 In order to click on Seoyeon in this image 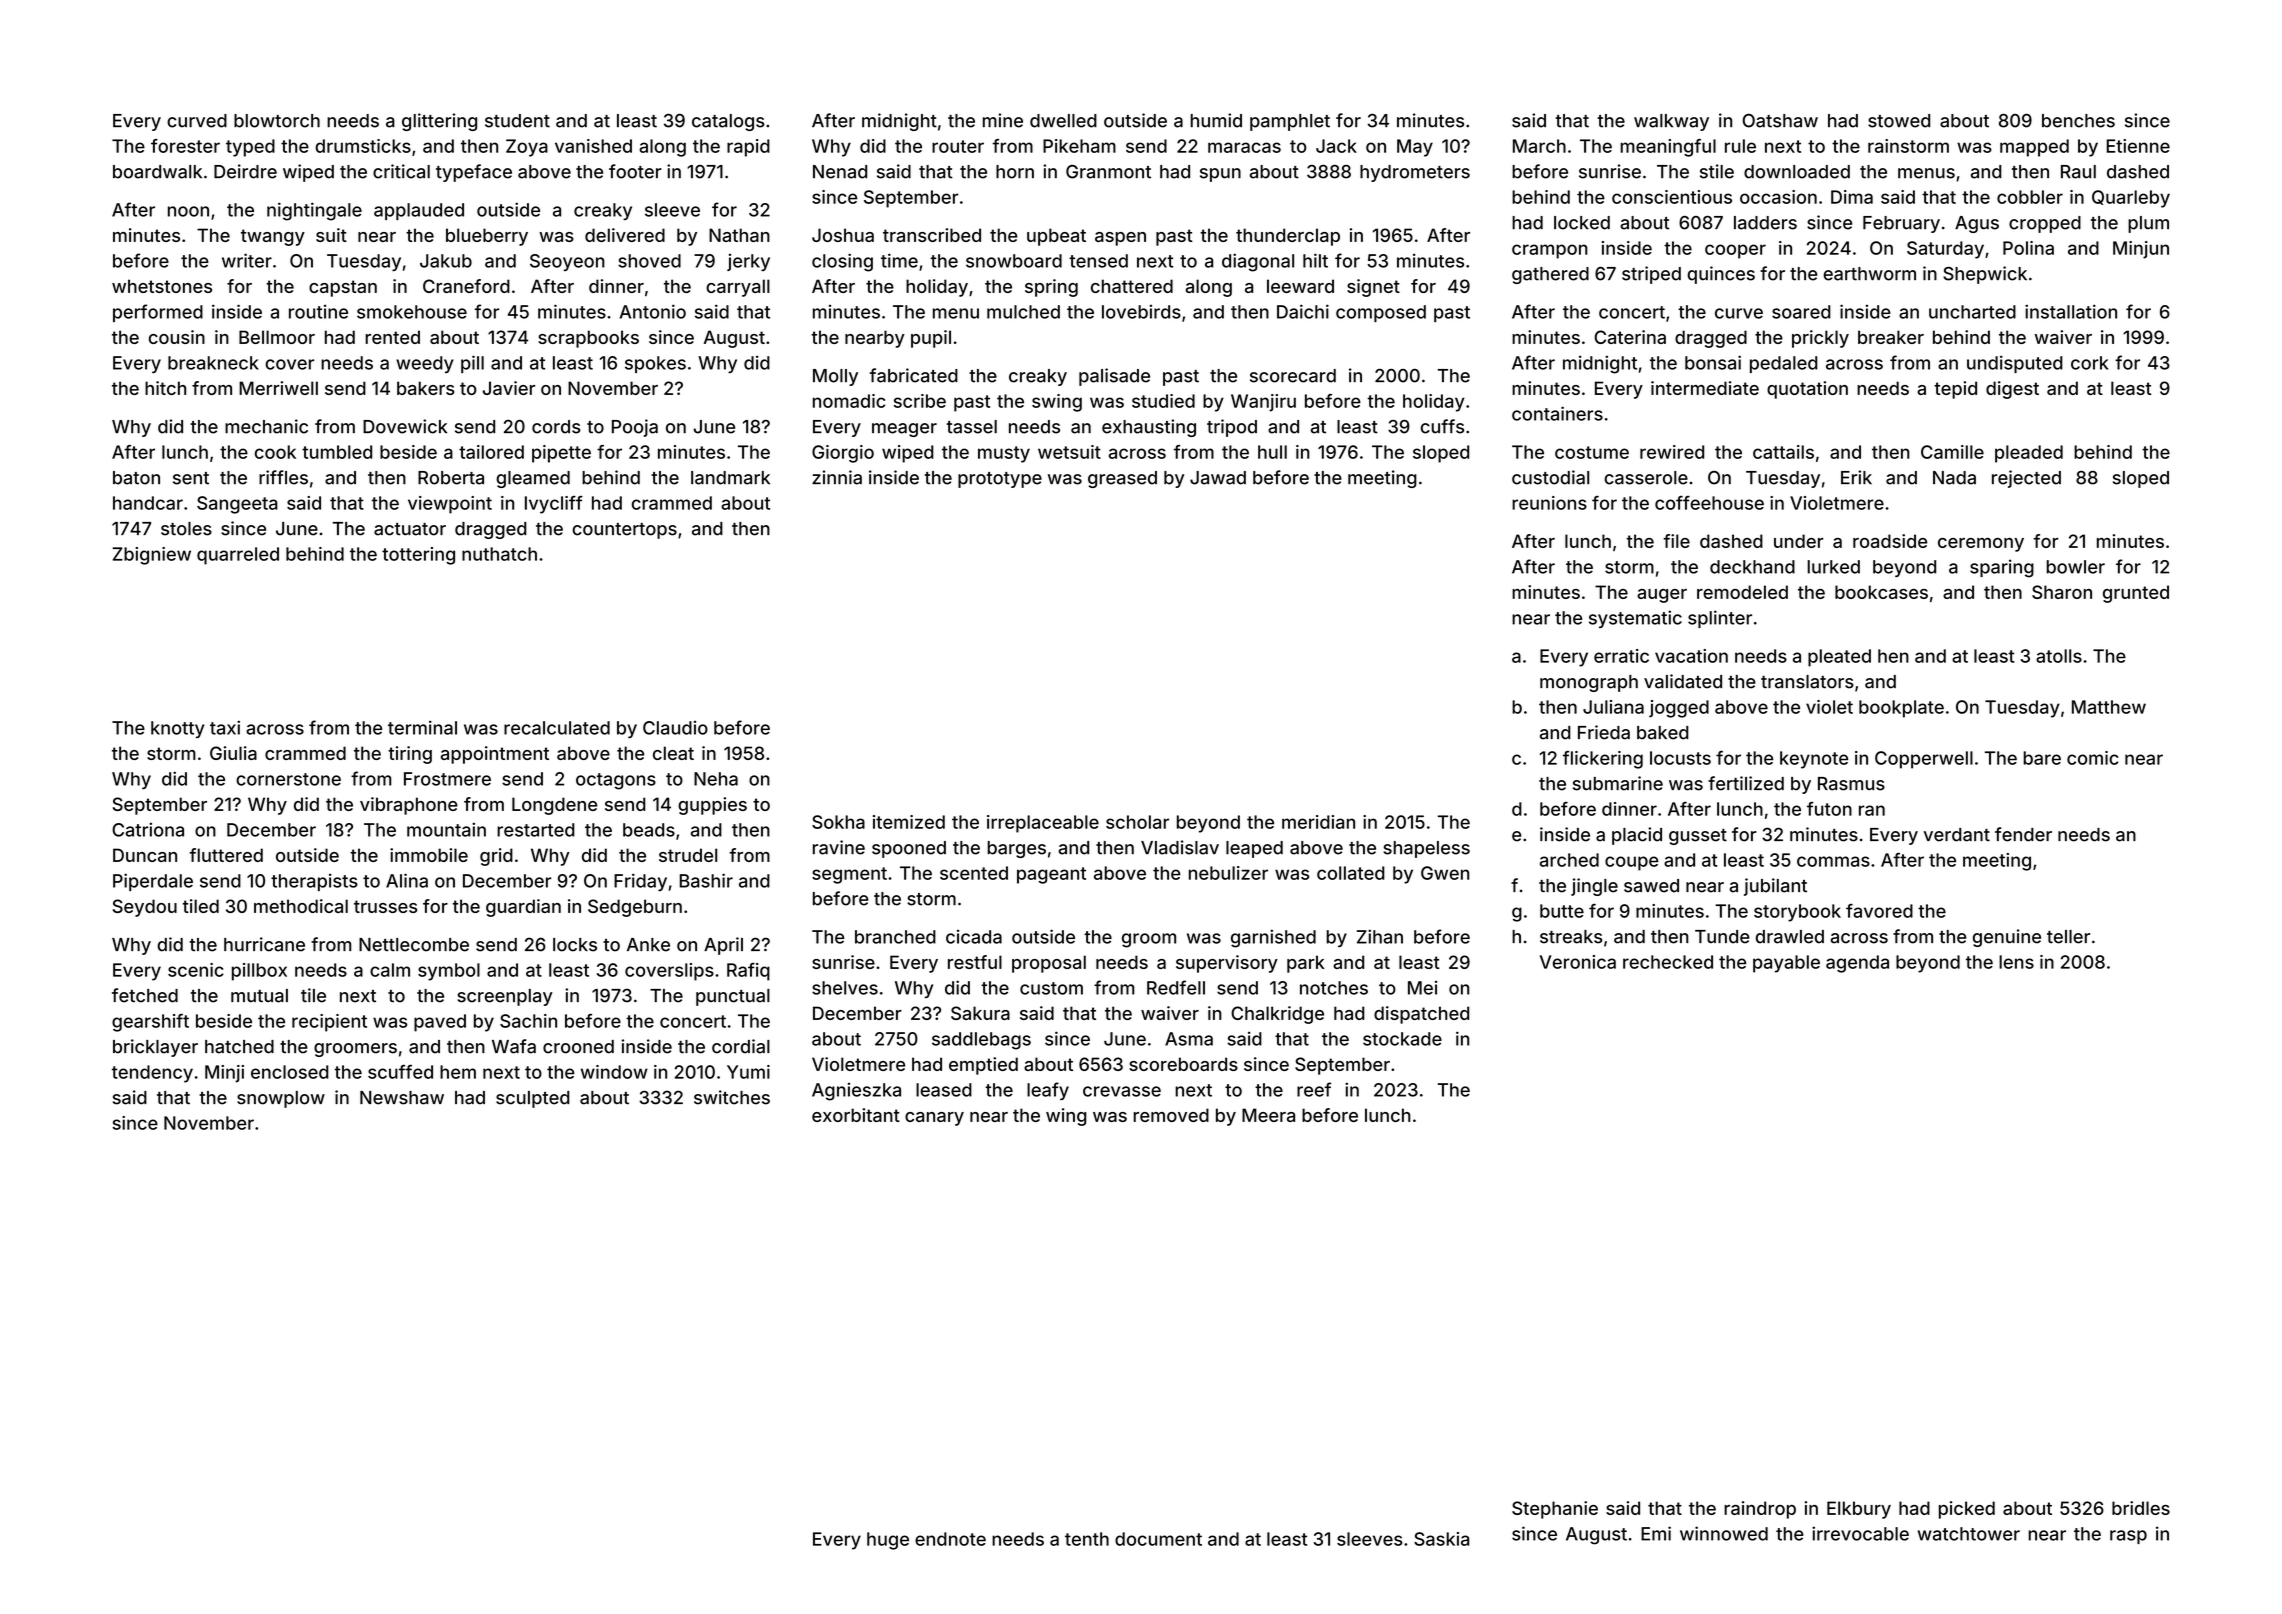, I will do `click(567, 262)`.
